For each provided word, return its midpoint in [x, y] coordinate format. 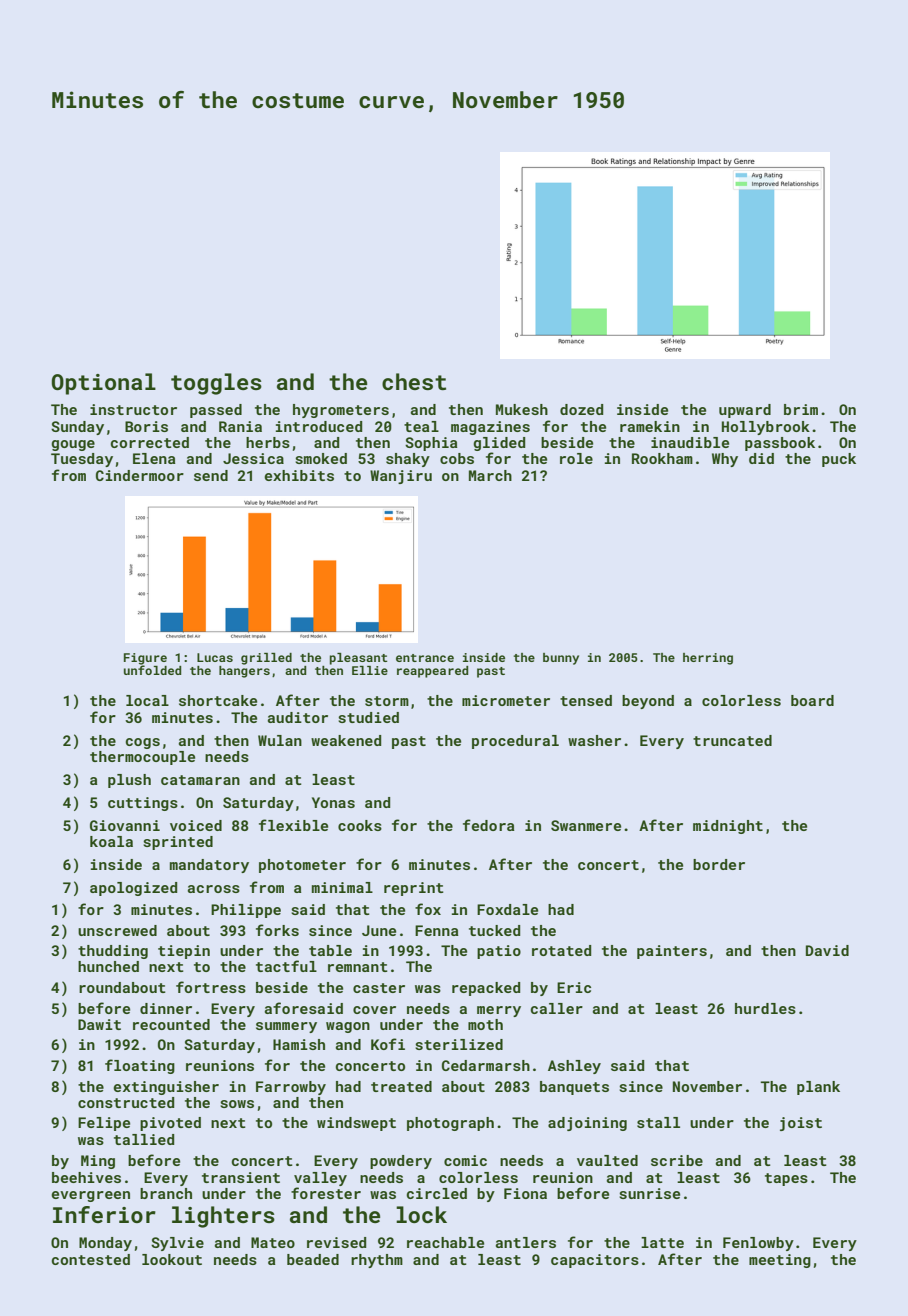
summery [286, 1027]
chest [414, 381]
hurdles [765, 1008]
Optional [104, 384]
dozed [581, 409]
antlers [526, 1242]
